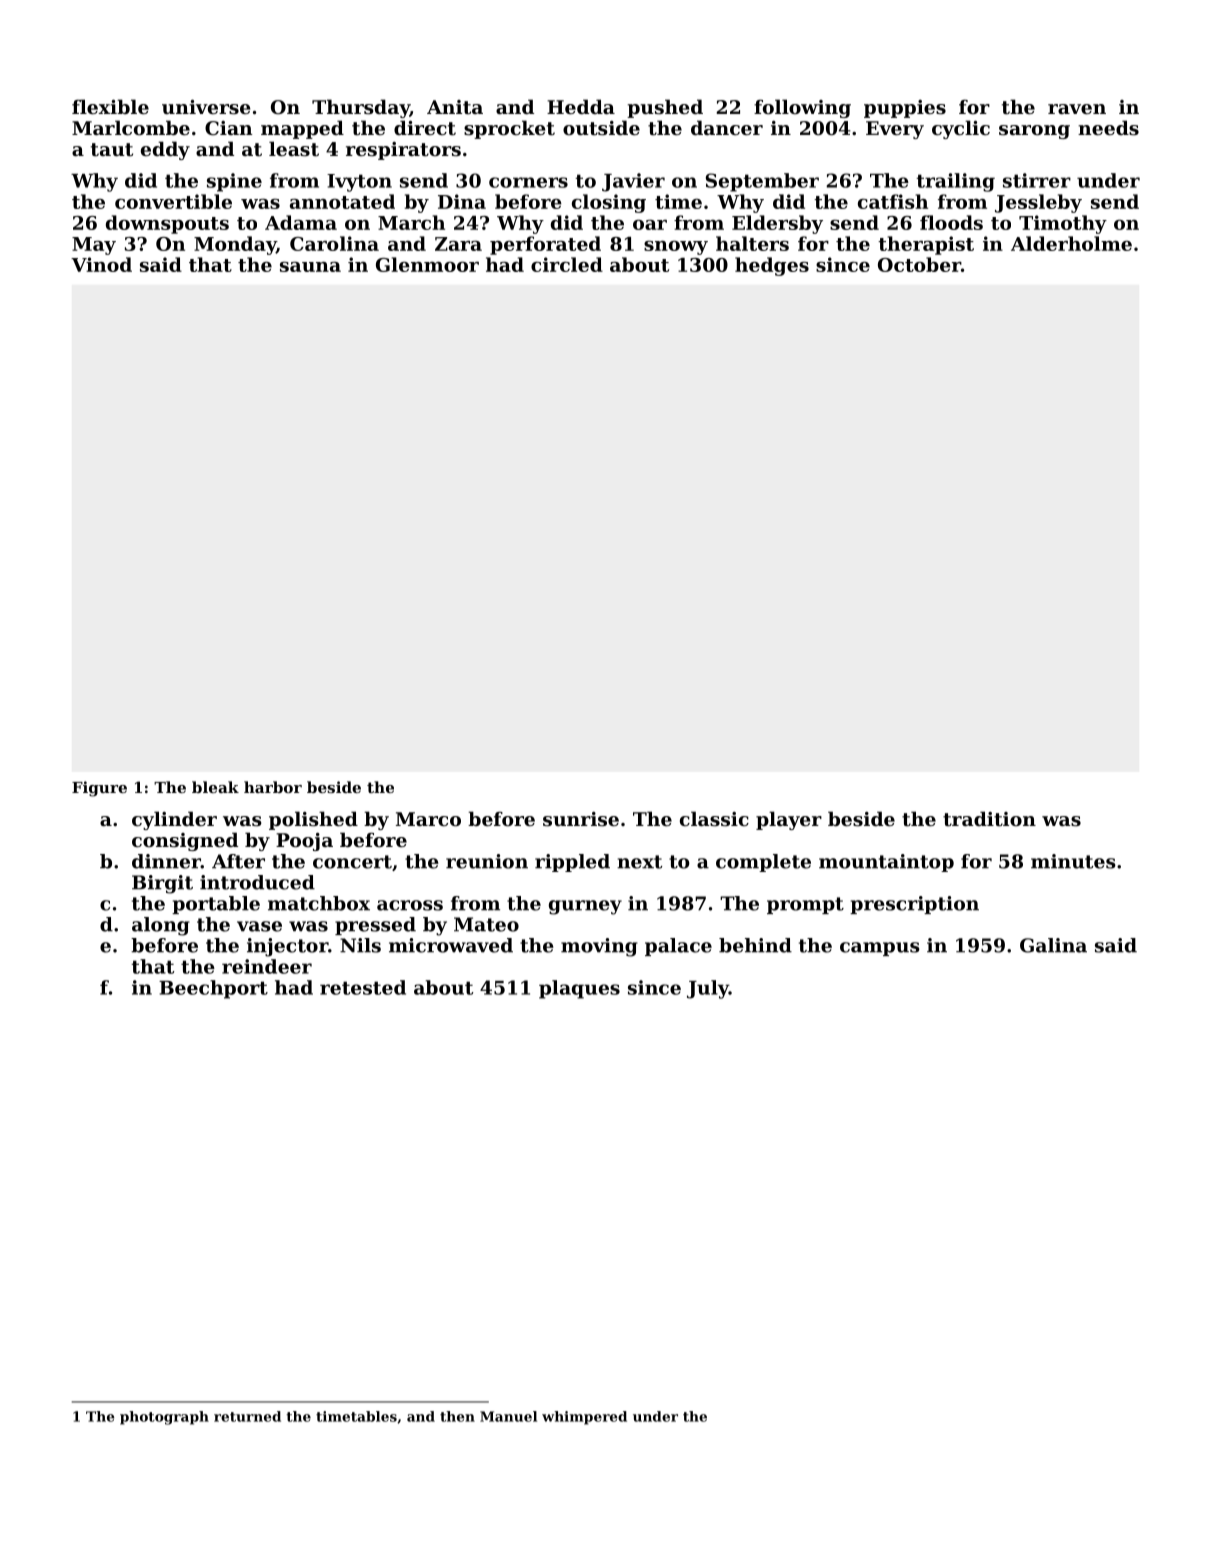 The image size is (1211, 1567). Describe the element at coordinates (714, 819) in the screenshot. I see `classic` at that location.
